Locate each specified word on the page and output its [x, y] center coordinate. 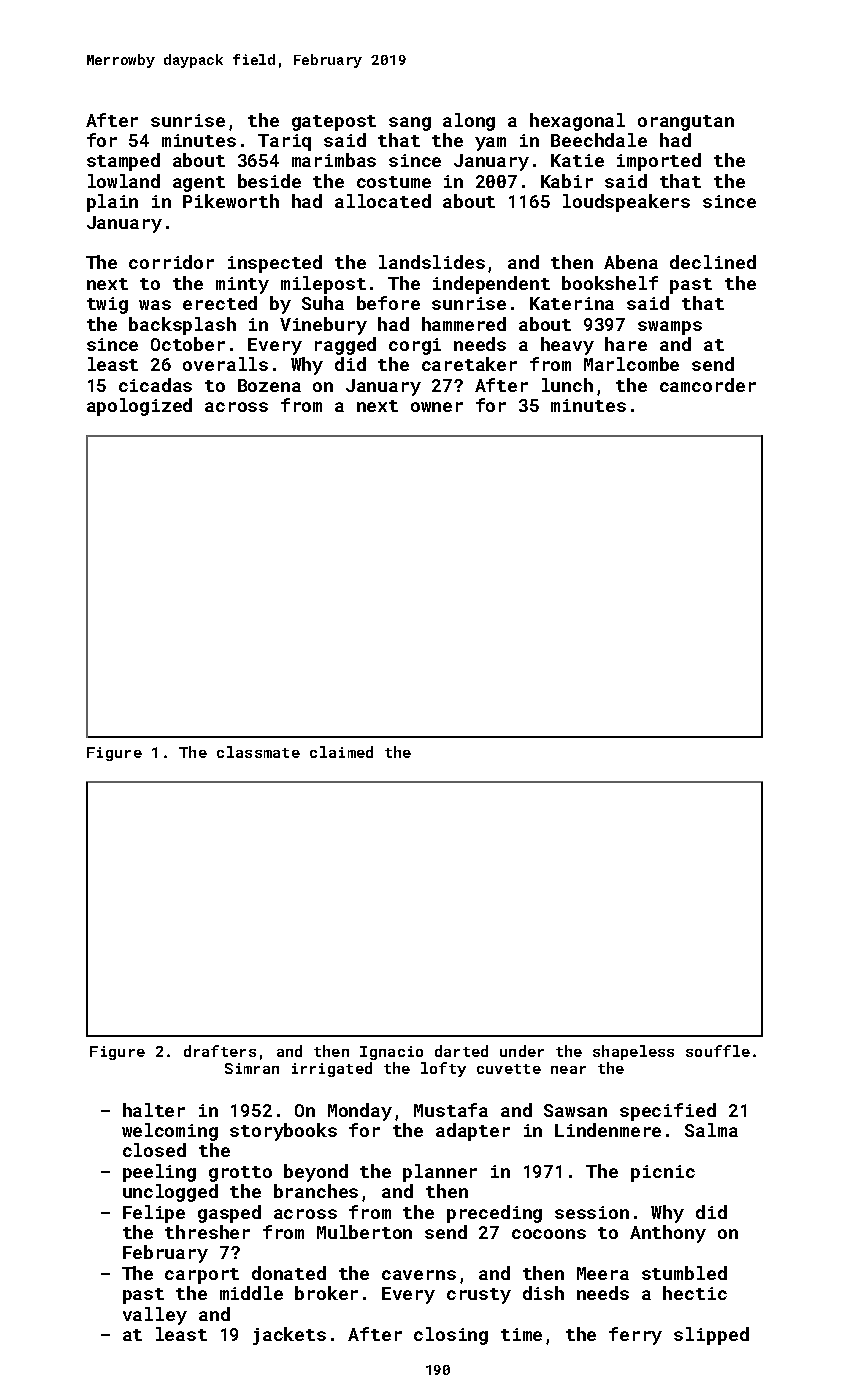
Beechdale [599, 140]
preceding [494, 1214]
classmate [258, 752]
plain [112, 203]
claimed [341, 752]
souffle [718, 1051]
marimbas [334, 160]
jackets [289, 1336]
